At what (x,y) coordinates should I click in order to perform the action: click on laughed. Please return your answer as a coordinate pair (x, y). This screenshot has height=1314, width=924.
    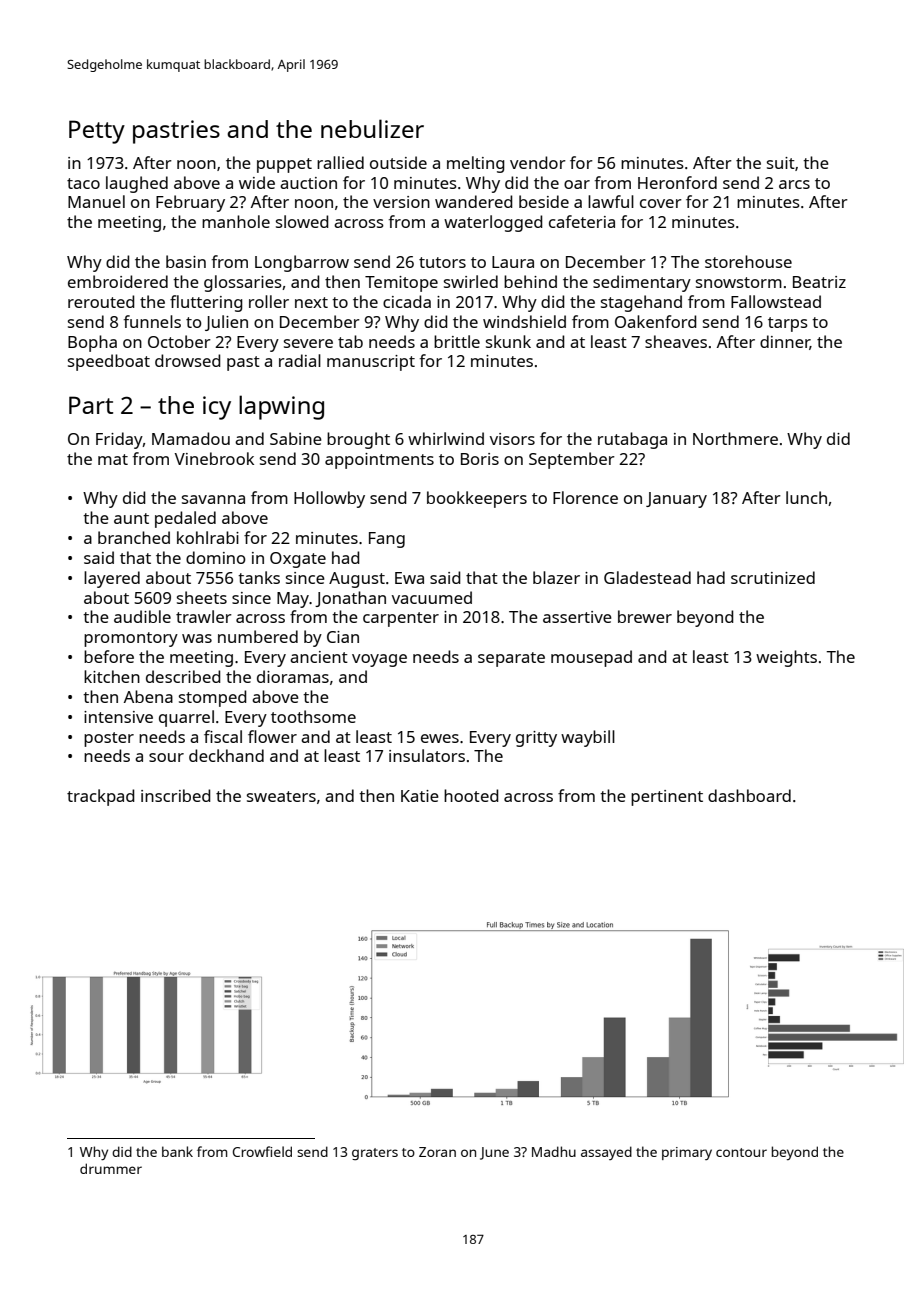
    Looking at the image, I should click on (137, 184).
